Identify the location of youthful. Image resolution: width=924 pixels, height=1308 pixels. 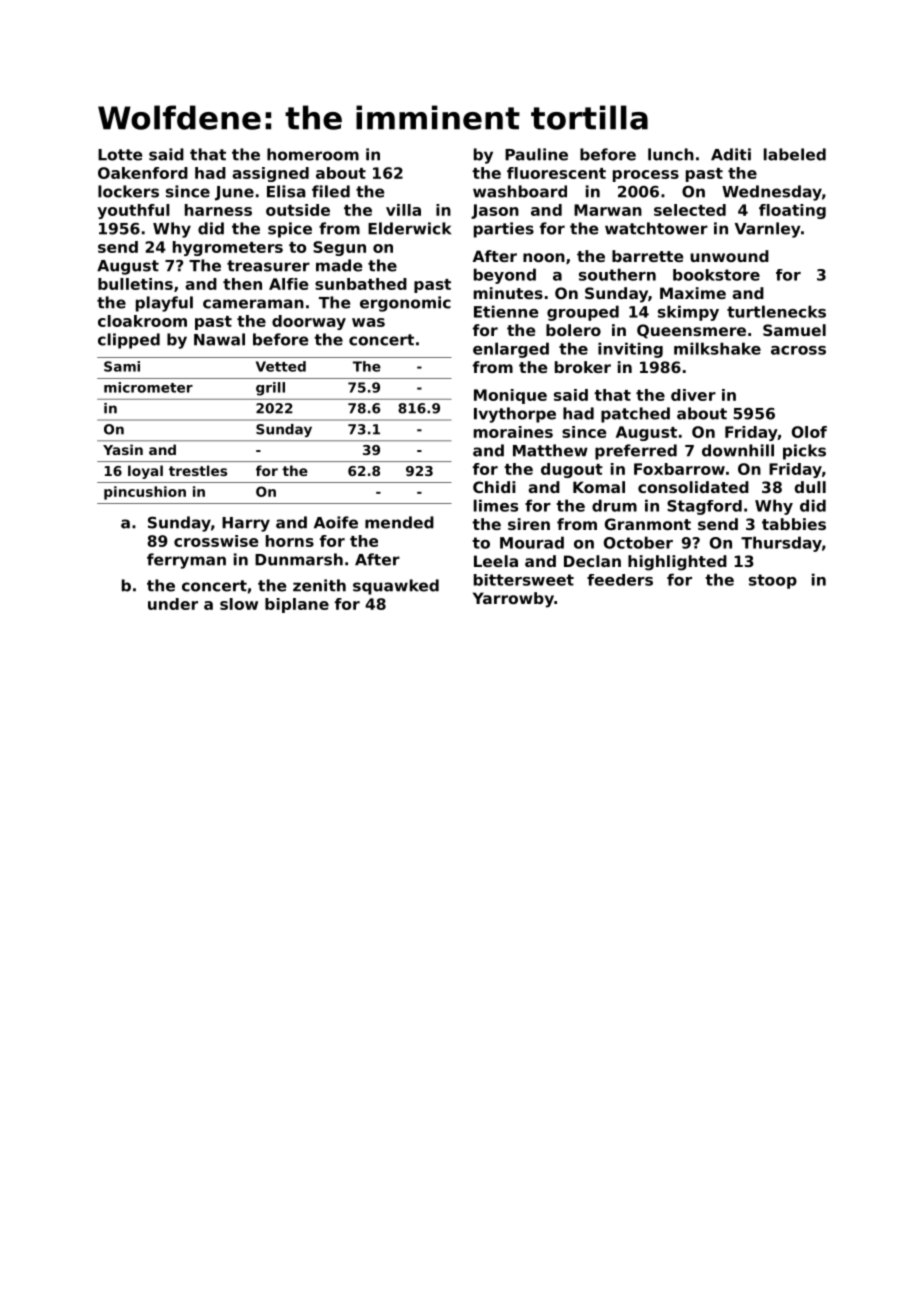
(133, 211).
